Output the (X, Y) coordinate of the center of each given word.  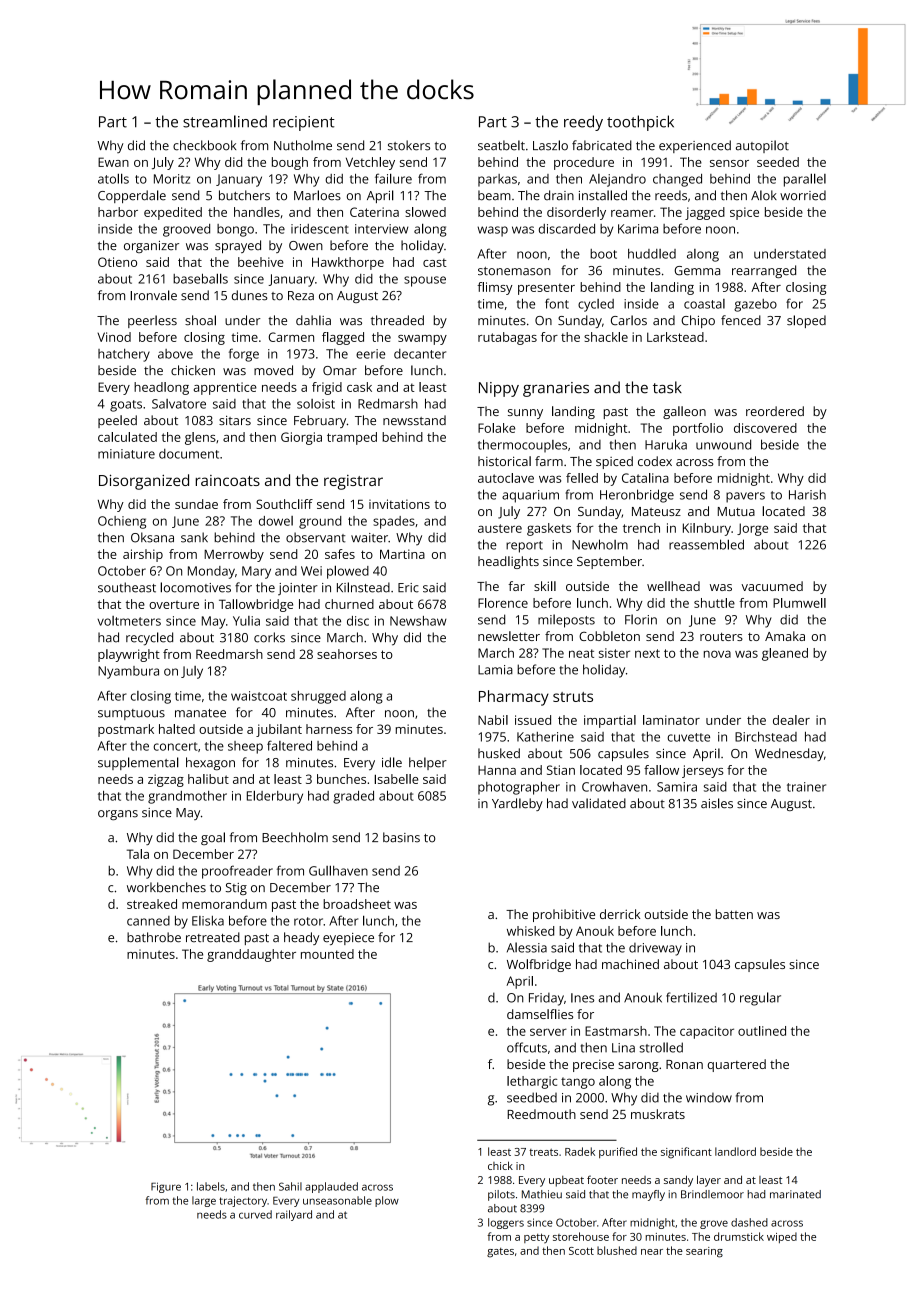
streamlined (225, 121)
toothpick (640, 123)
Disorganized (144, 482)
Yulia (246, 621)
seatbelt (501, 145)
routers (721, 636)
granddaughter (251, 955)
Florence (503, 603)
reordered (775, 411)
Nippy (499, 389)
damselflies (540, 1014)
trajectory (243, 1201)
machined (630, 964)
